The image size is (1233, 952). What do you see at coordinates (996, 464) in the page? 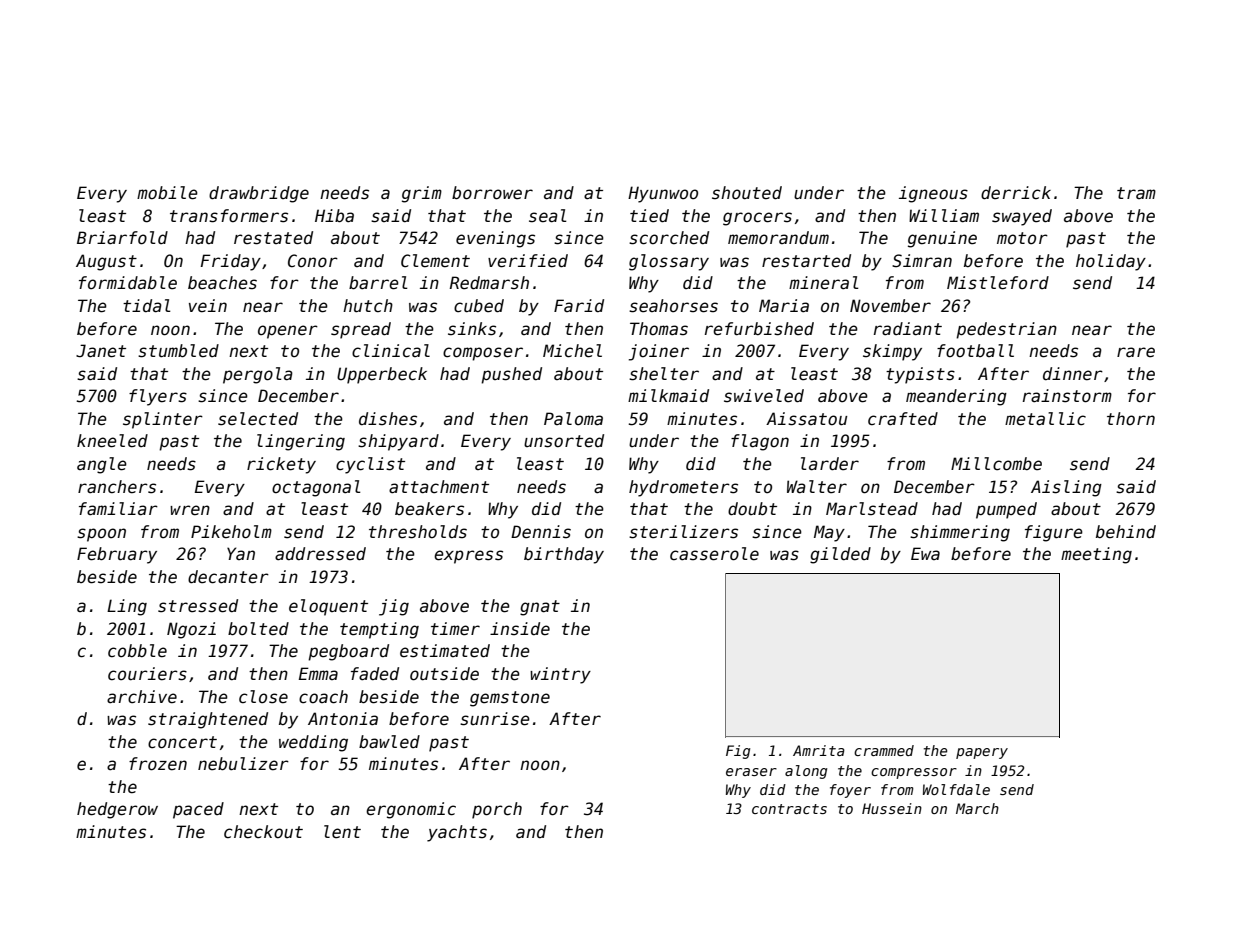
I see `Millcombe` at bounding box center [996, 464].
